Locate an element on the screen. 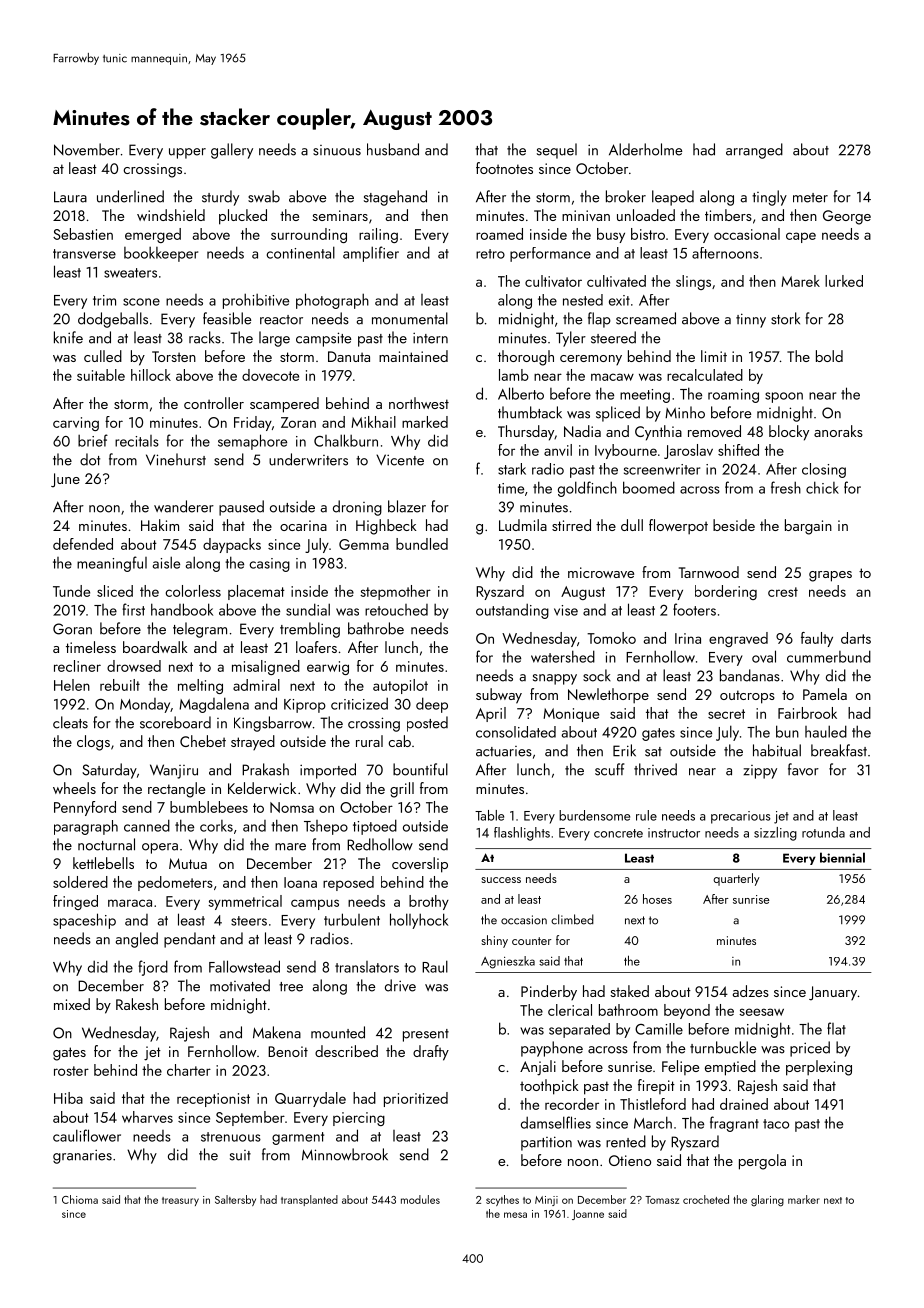  mesa is located at coordinates (515, 1215).
